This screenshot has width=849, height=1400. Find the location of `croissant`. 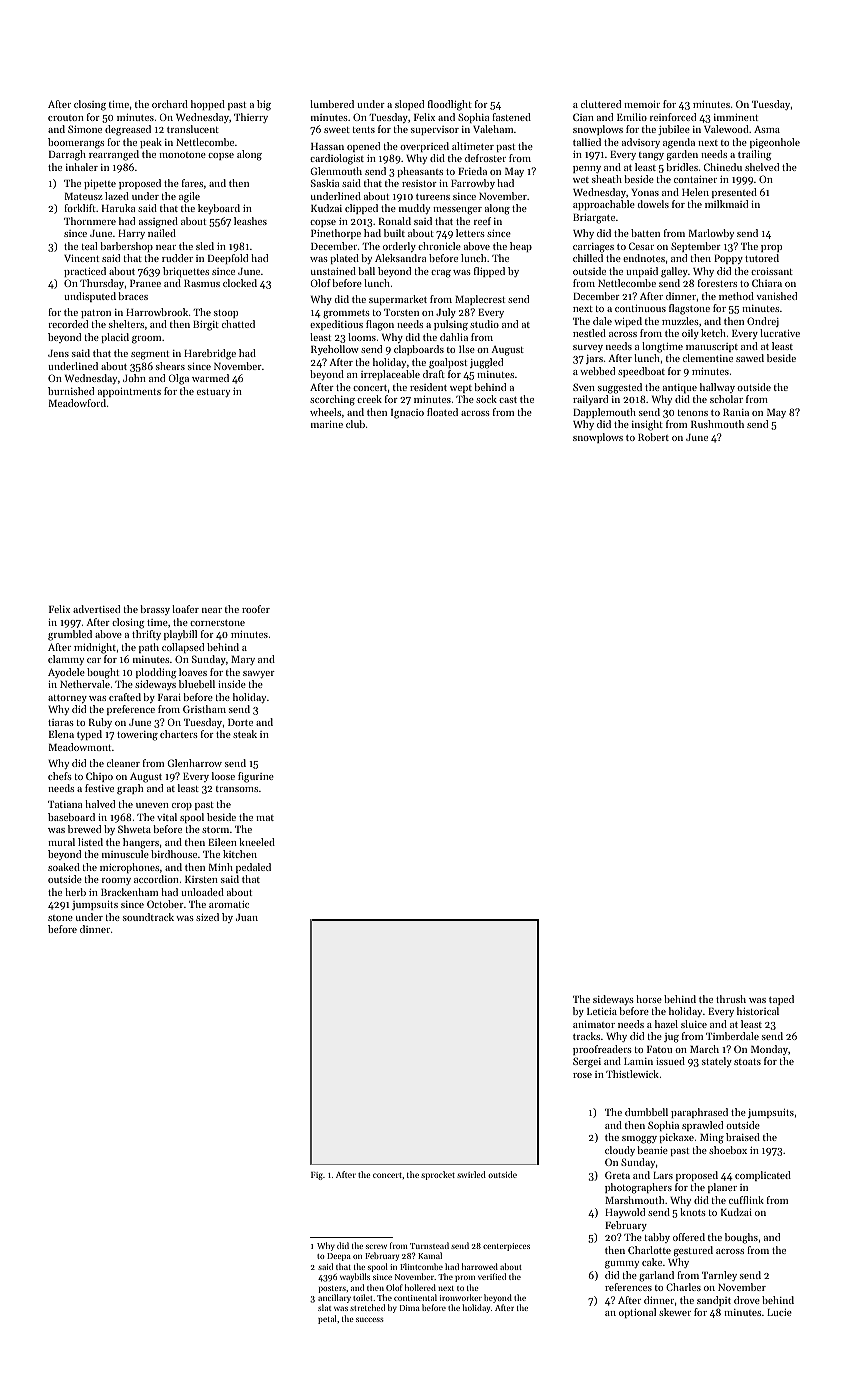

croissant is located at coordinates (772, 271).
